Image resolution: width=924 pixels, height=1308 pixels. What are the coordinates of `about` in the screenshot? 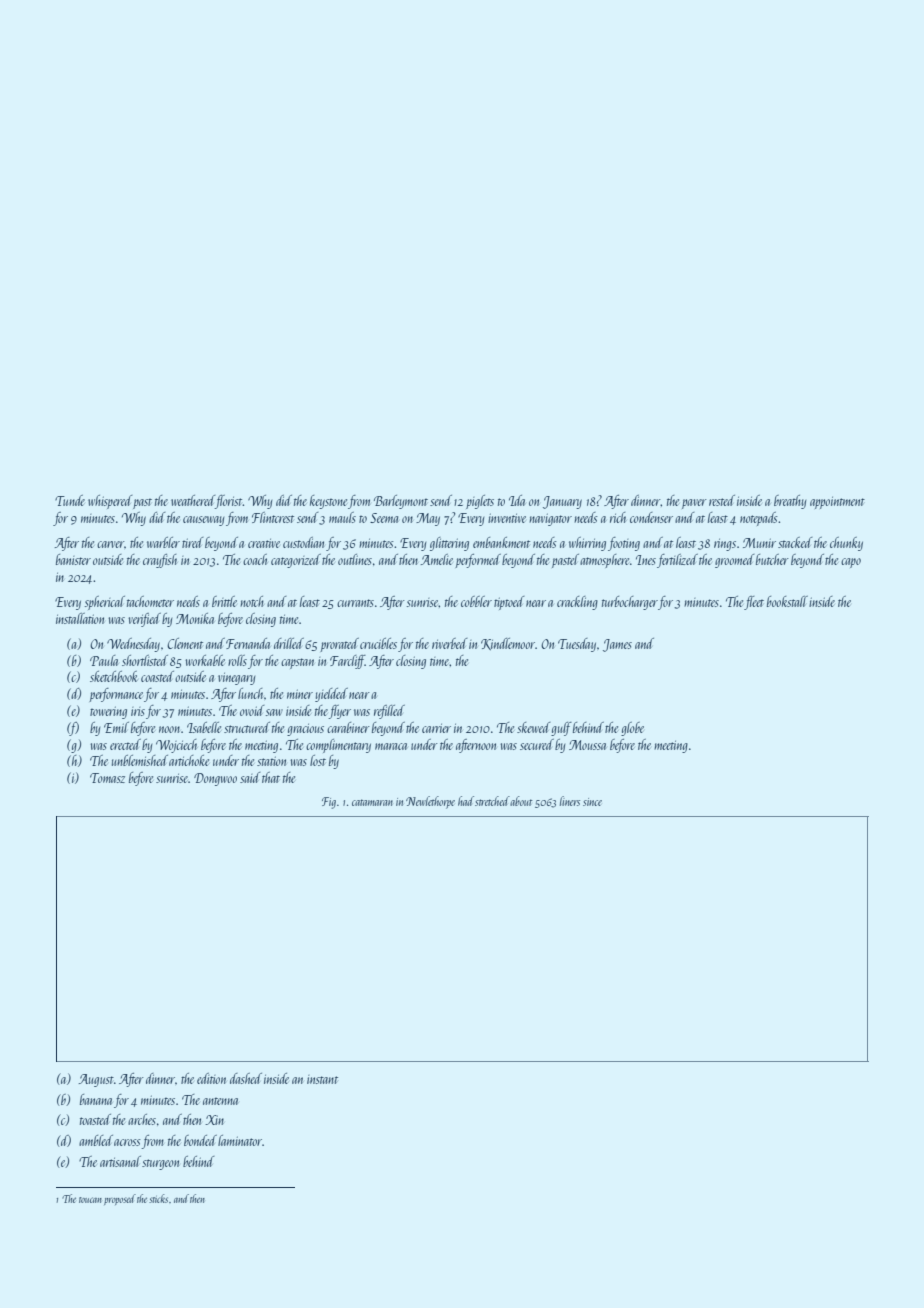 It's located at (521, 801).
